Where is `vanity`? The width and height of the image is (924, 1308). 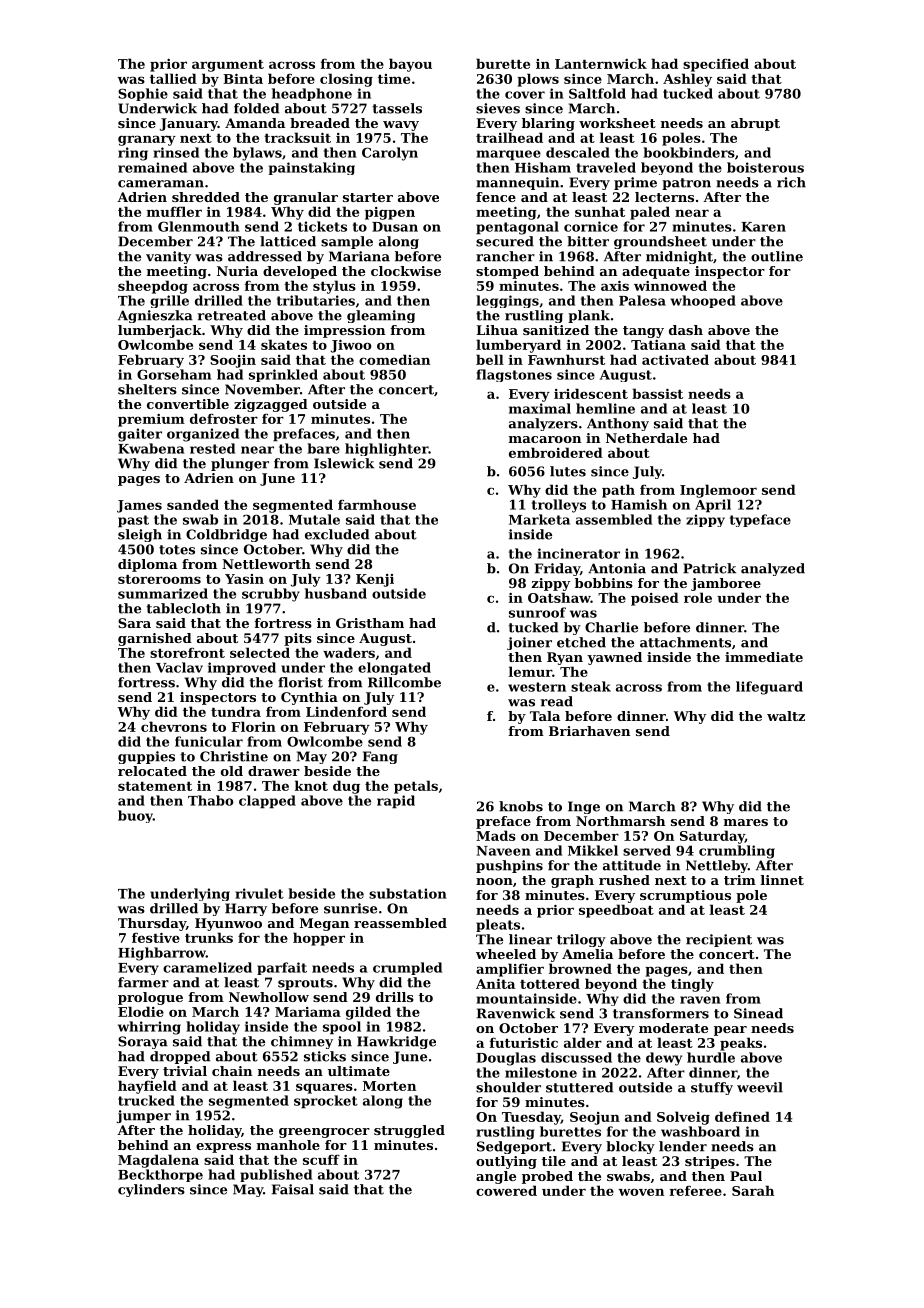 vanity is located at coordinates (168, 257).
